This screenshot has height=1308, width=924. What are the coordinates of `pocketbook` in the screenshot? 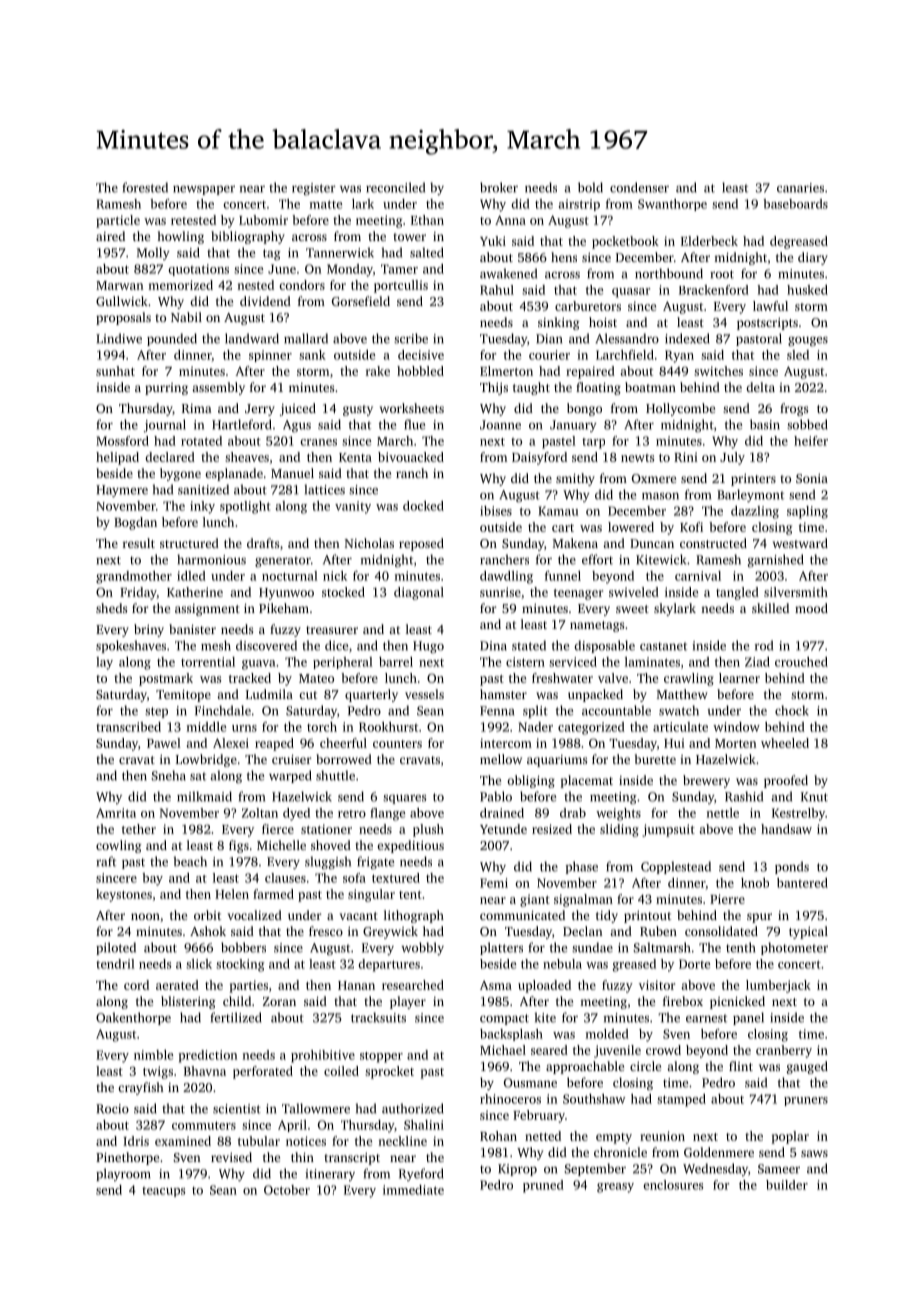 It's located at (625, 242).
